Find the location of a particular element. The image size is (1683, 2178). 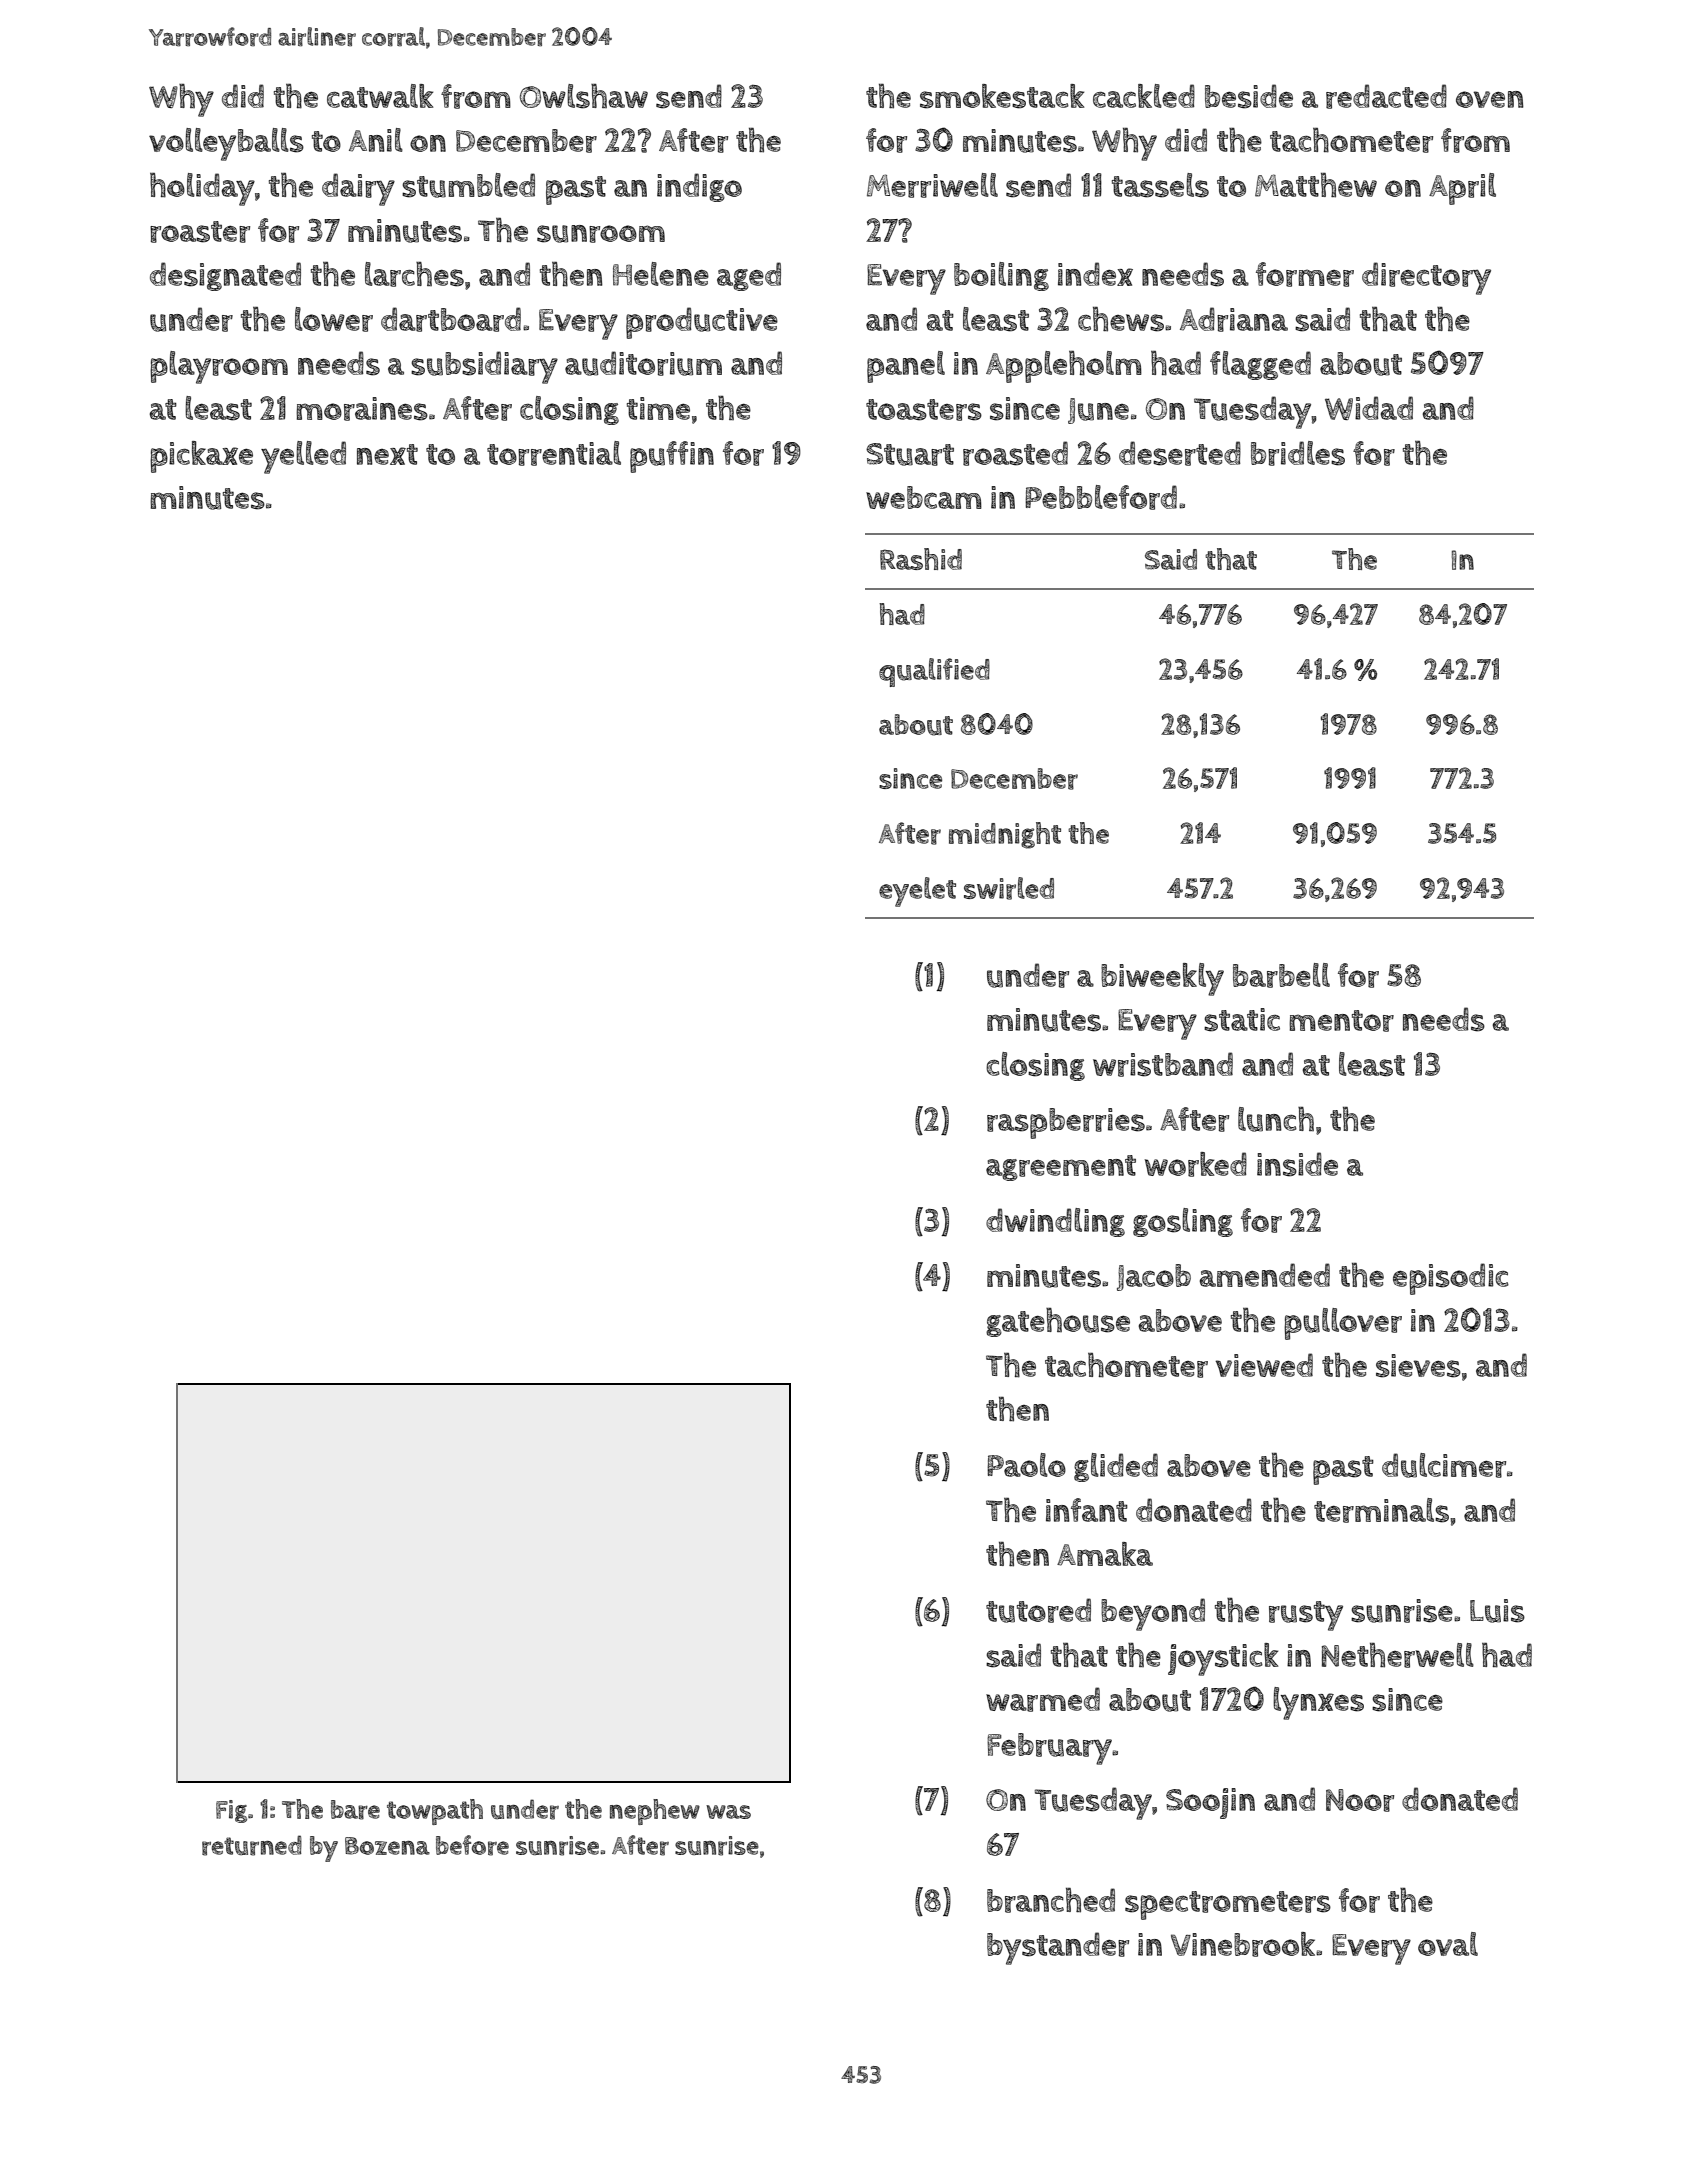

Paolo is located at coordinates (1026, 1465).
